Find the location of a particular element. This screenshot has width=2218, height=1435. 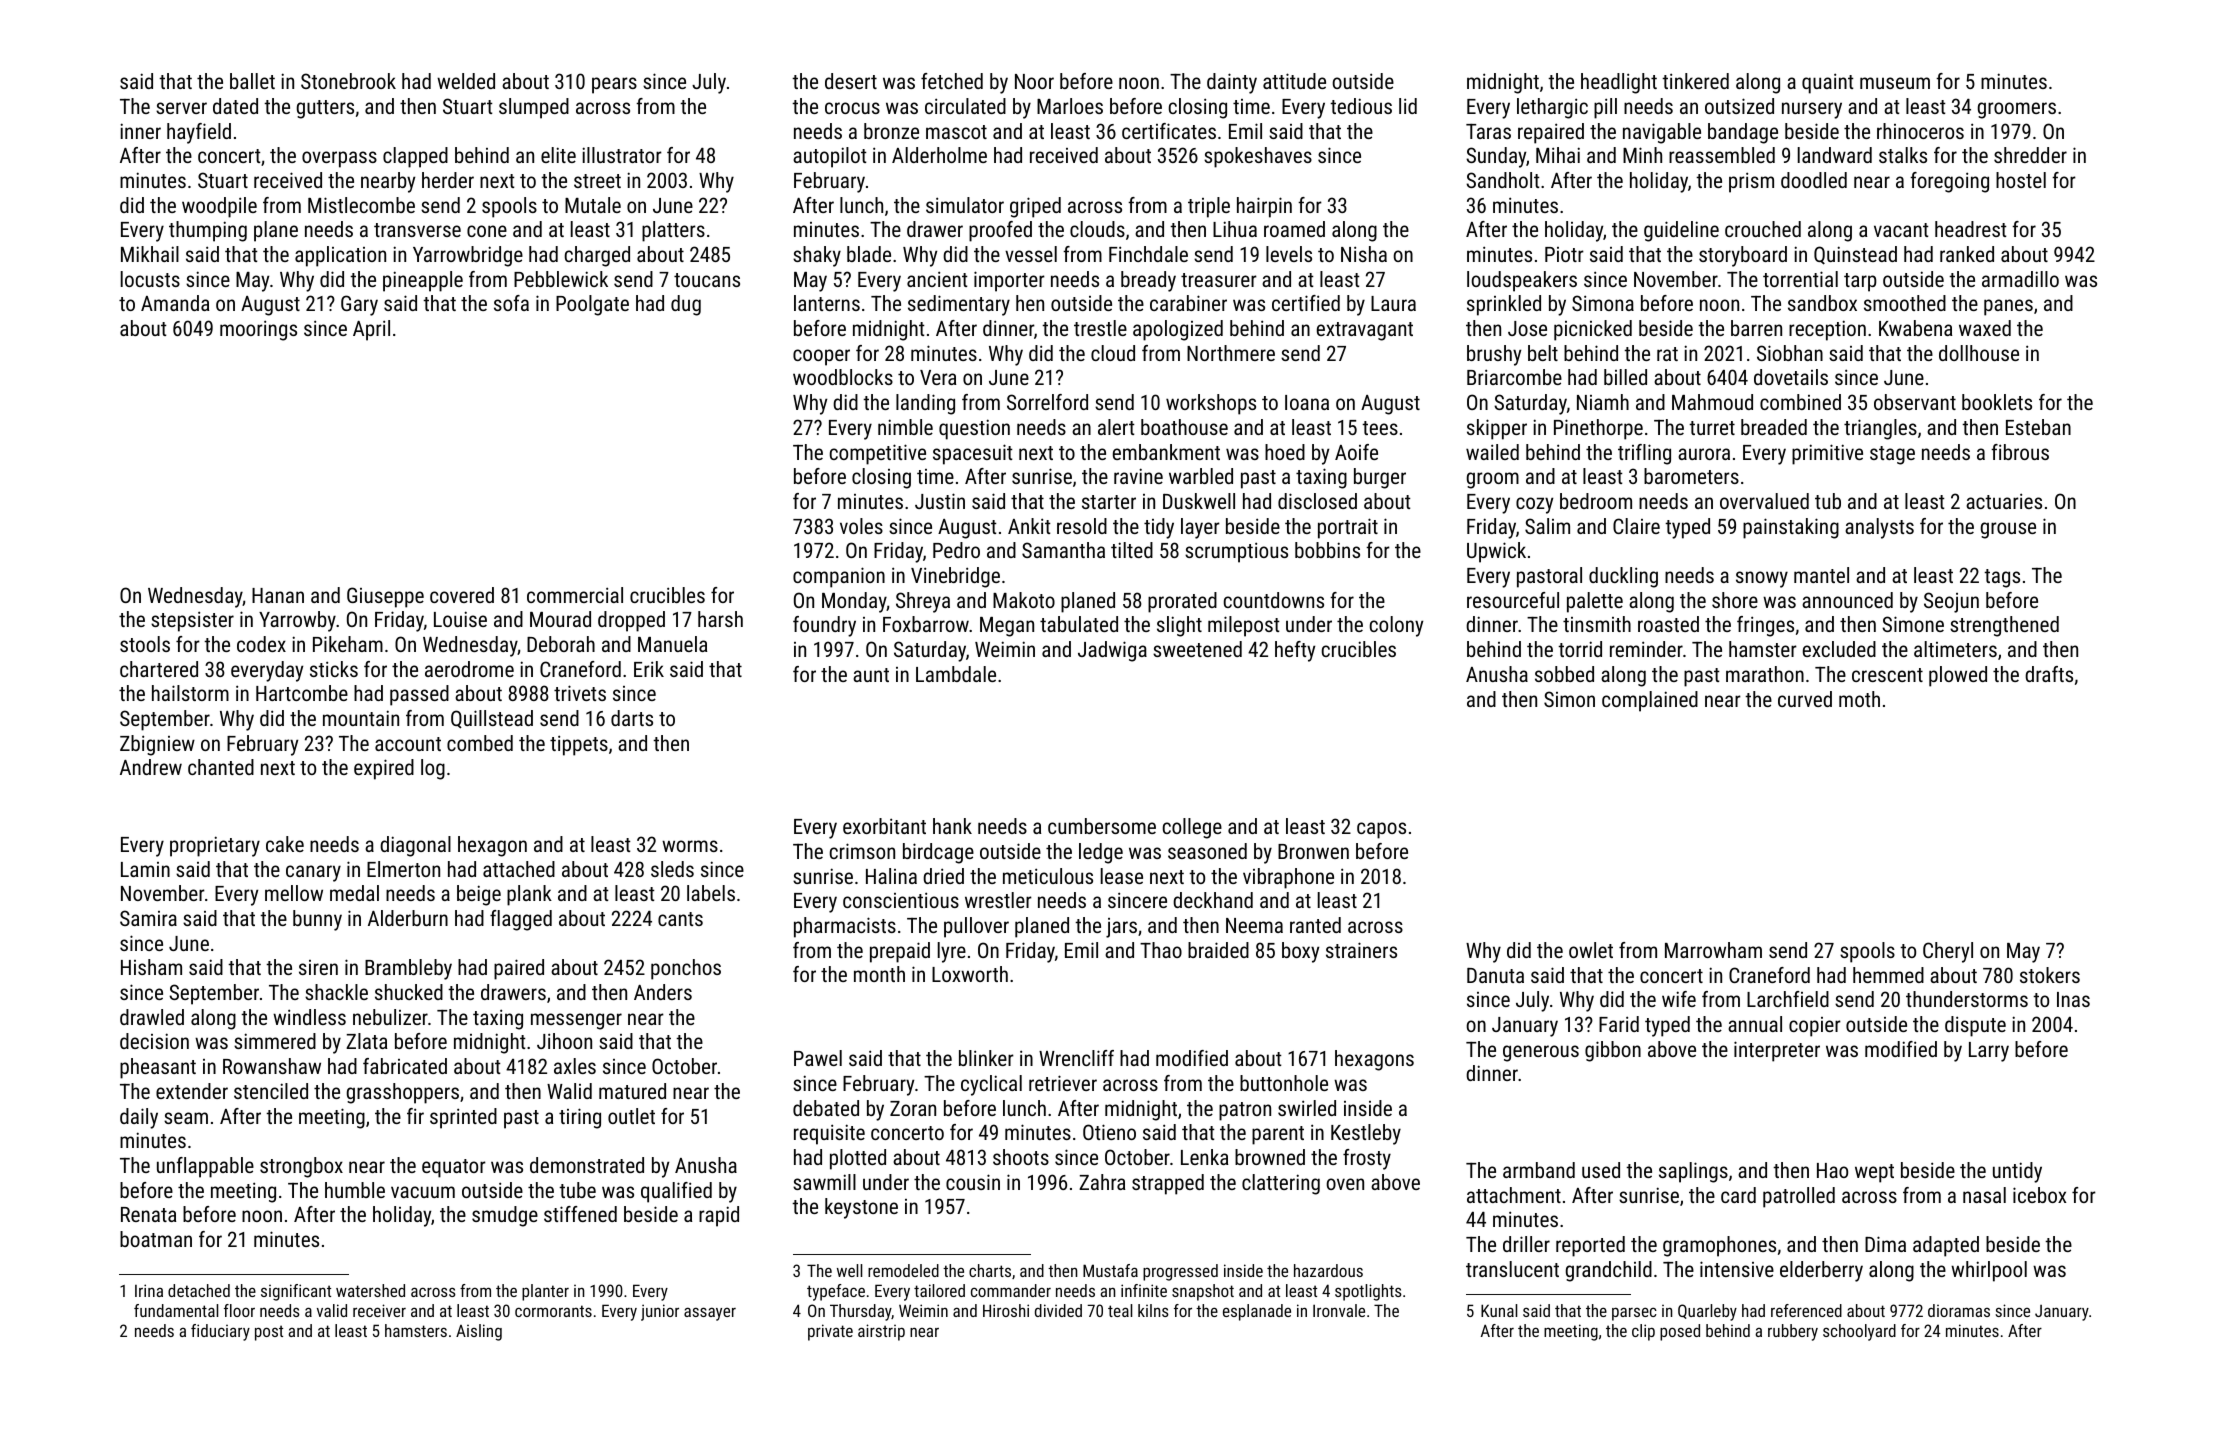

covered is located at coordinates (462, 595).
